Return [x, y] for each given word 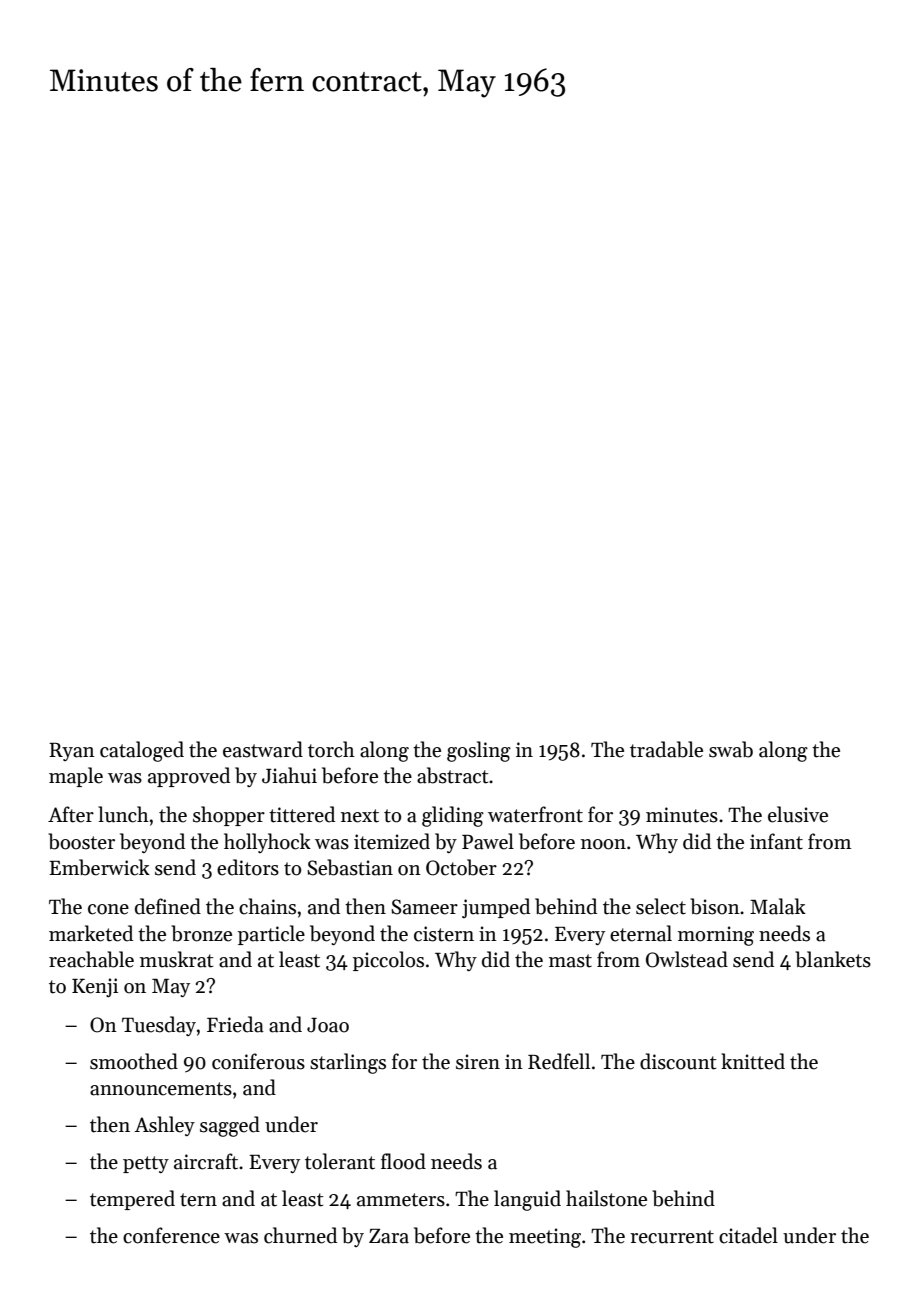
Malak [778, 906]
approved [189, 777]
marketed [91, 933]
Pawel [488, 841]
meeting [545, 1238]
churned [300, 1235]
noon [603, 844]
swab [731, 749]
